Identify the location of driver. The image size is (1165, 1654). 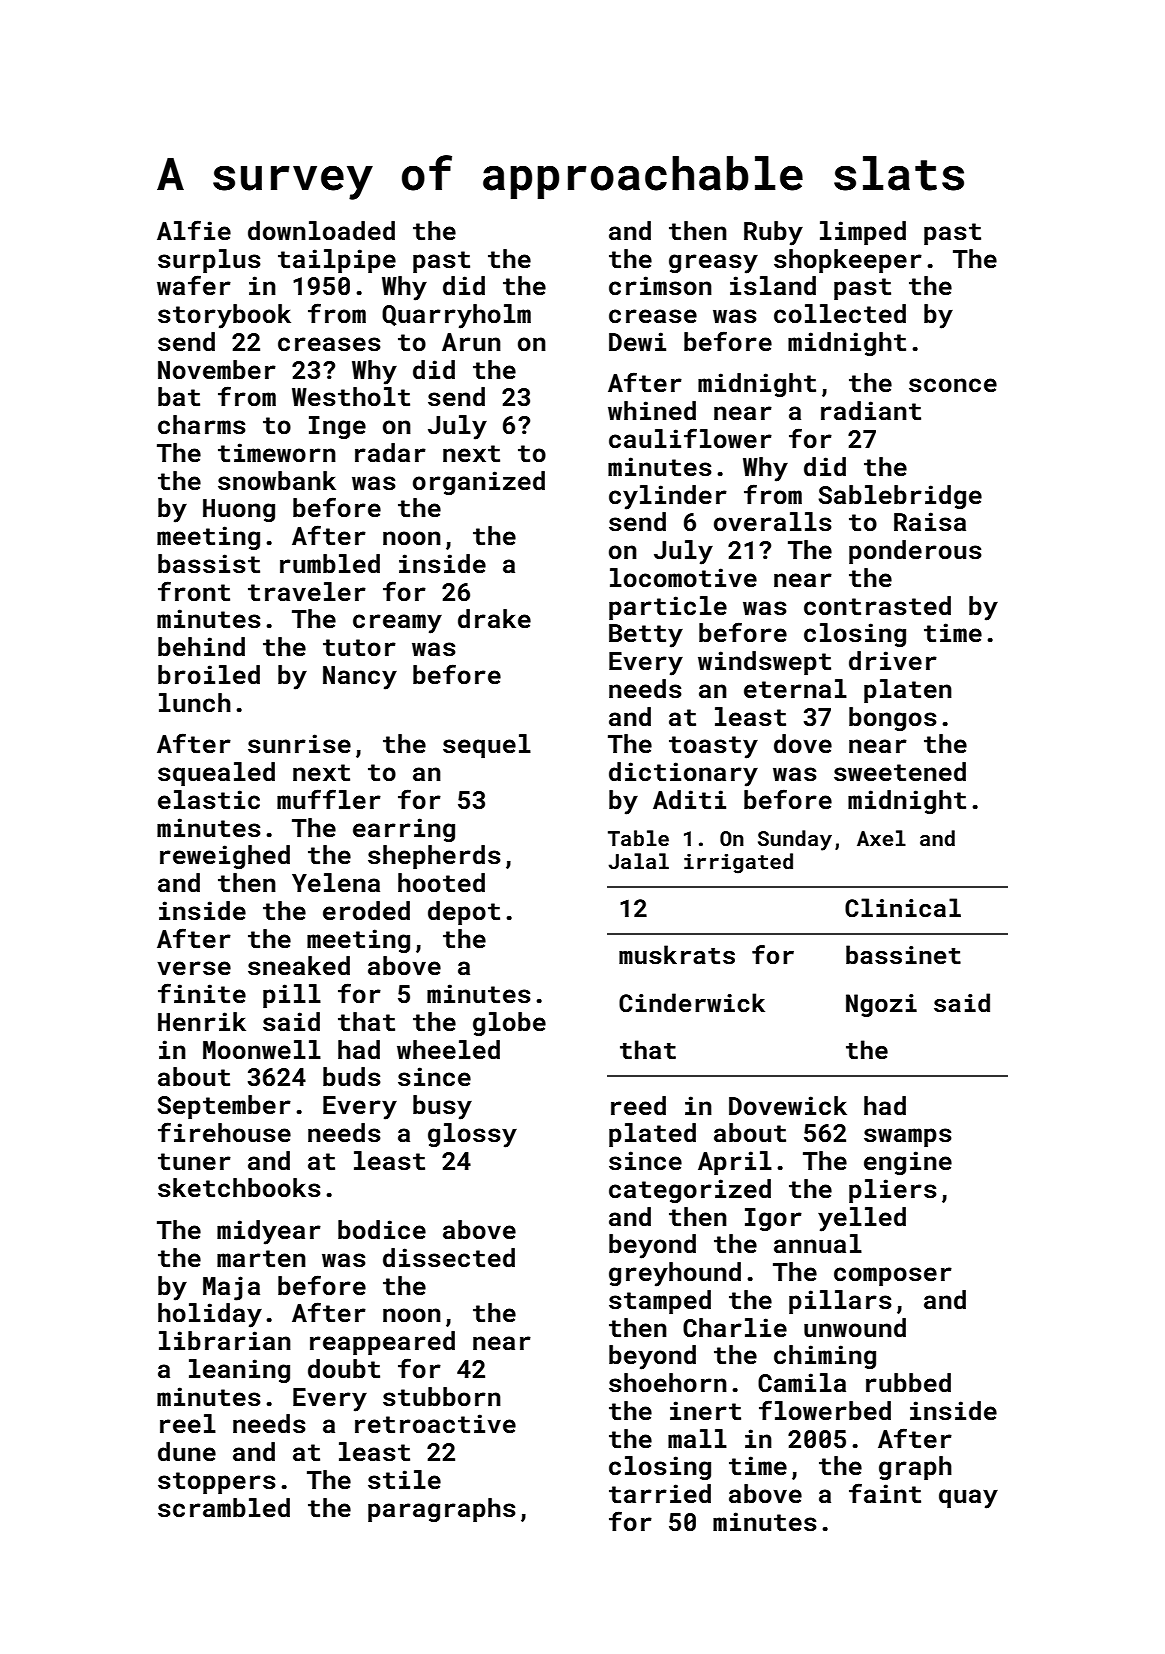
(893, 660).
